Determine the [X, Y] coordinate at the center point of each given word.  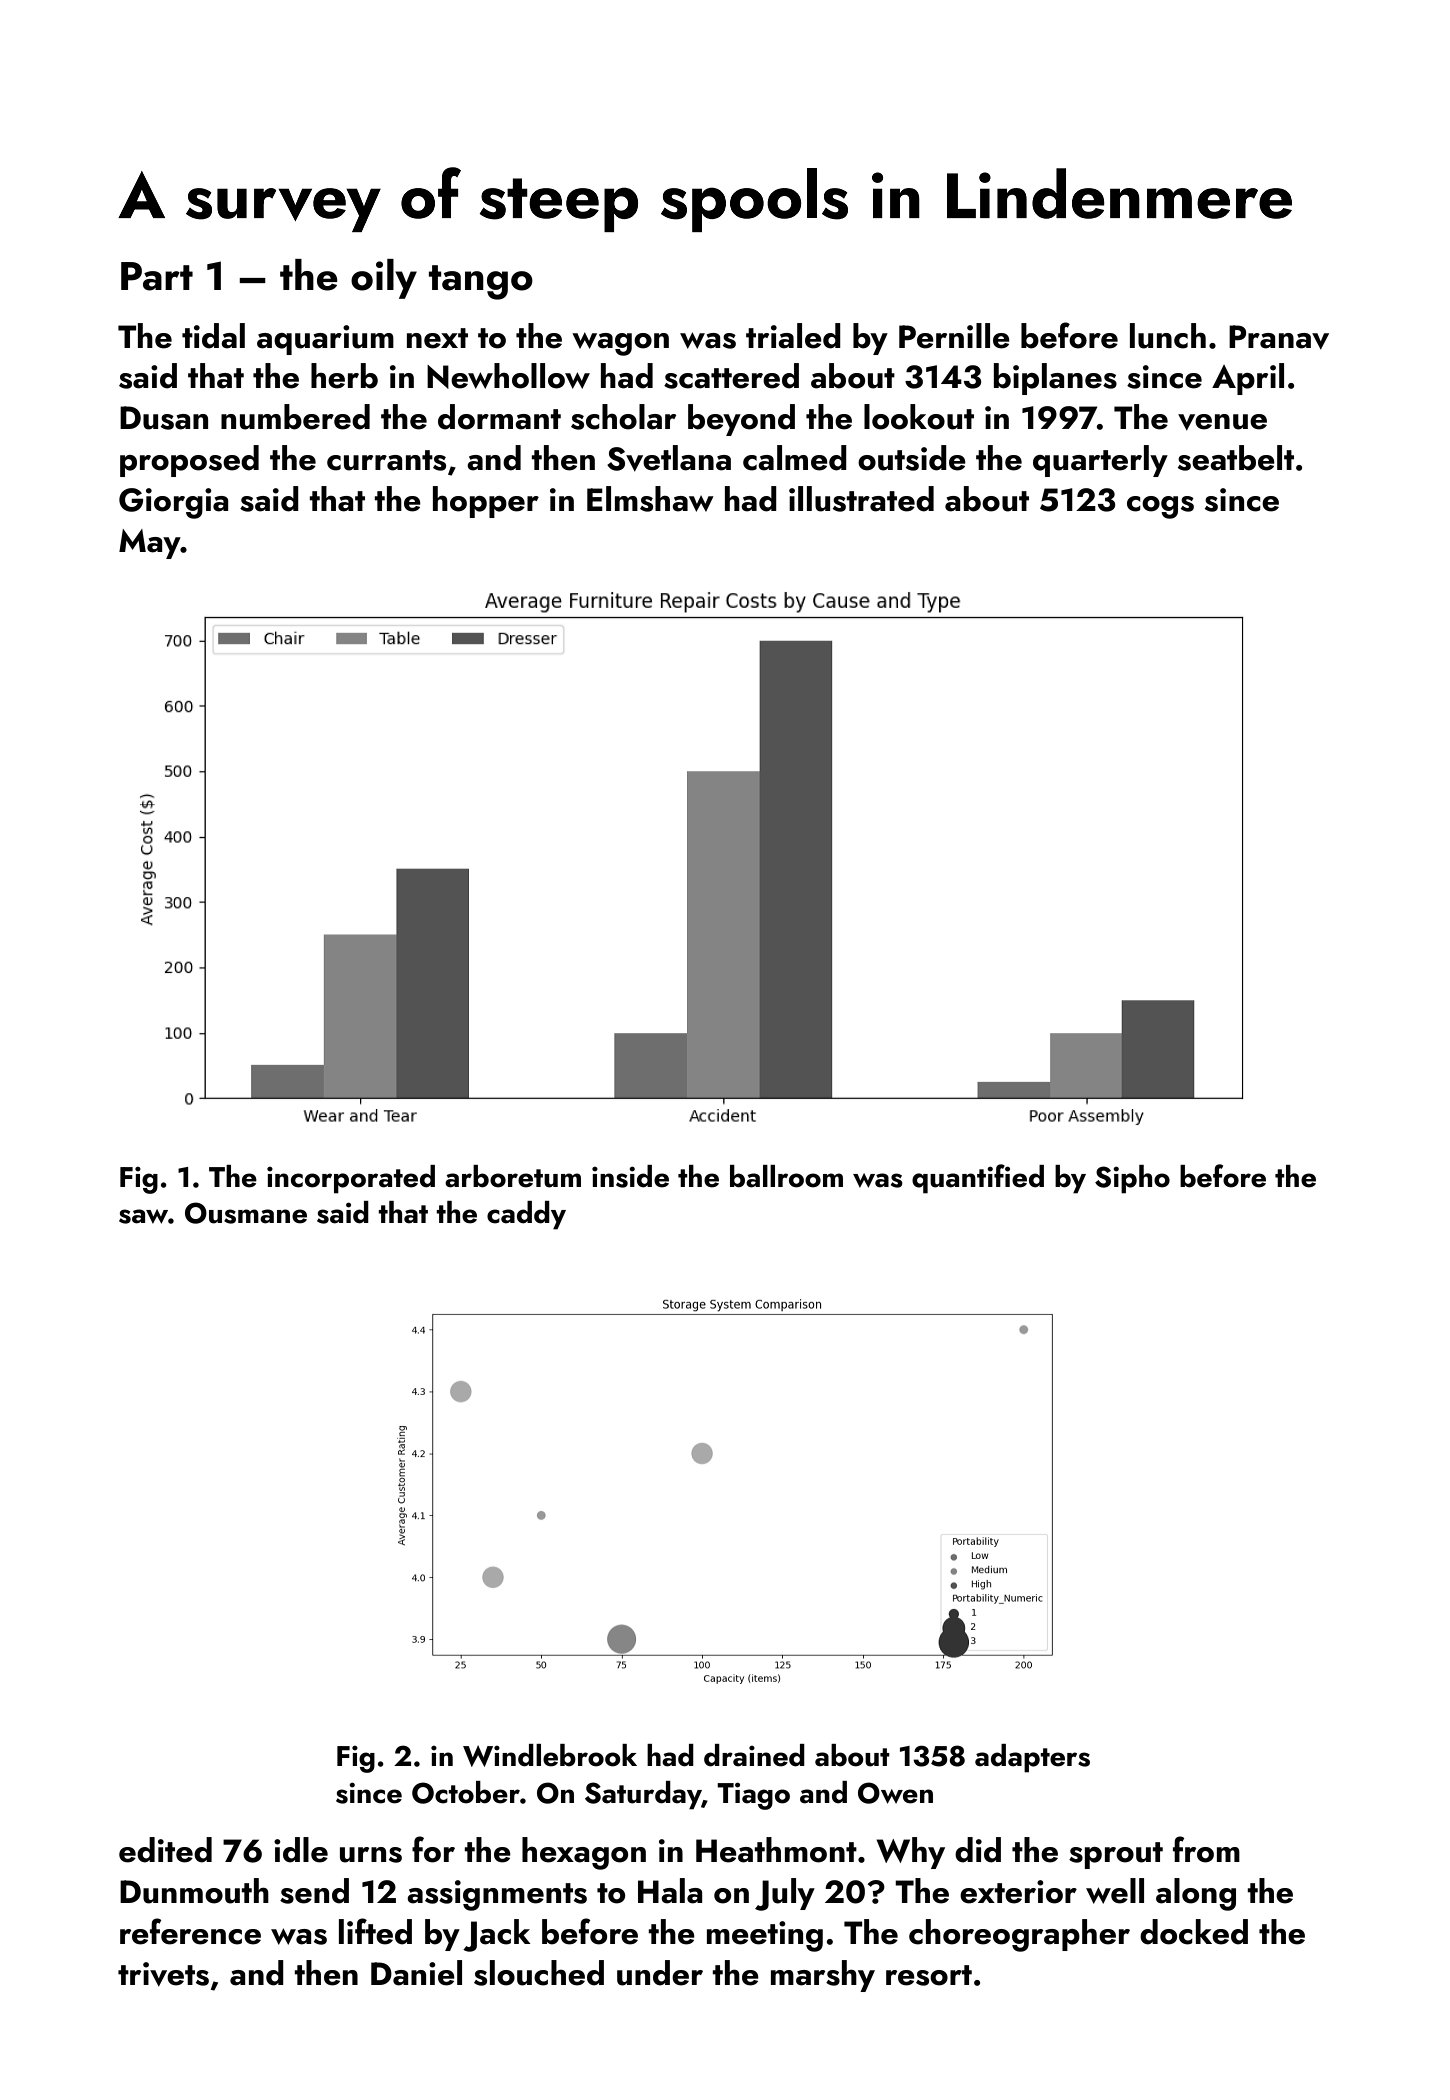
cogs [1160, 507]
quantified [978, 1179]
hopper [486, 502]
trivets [163, 1974]
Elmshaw [650, 499]
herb [344, 376]
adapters [1032, 1758]
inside [630, 1176]
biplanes [1055, 379]
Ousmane [246, 1213]
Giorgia [174, 503]
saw [143, 1216]
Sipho [1132, 1179]
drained [754, 1755]
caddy [526, 1215]
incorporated [351, 1179]
